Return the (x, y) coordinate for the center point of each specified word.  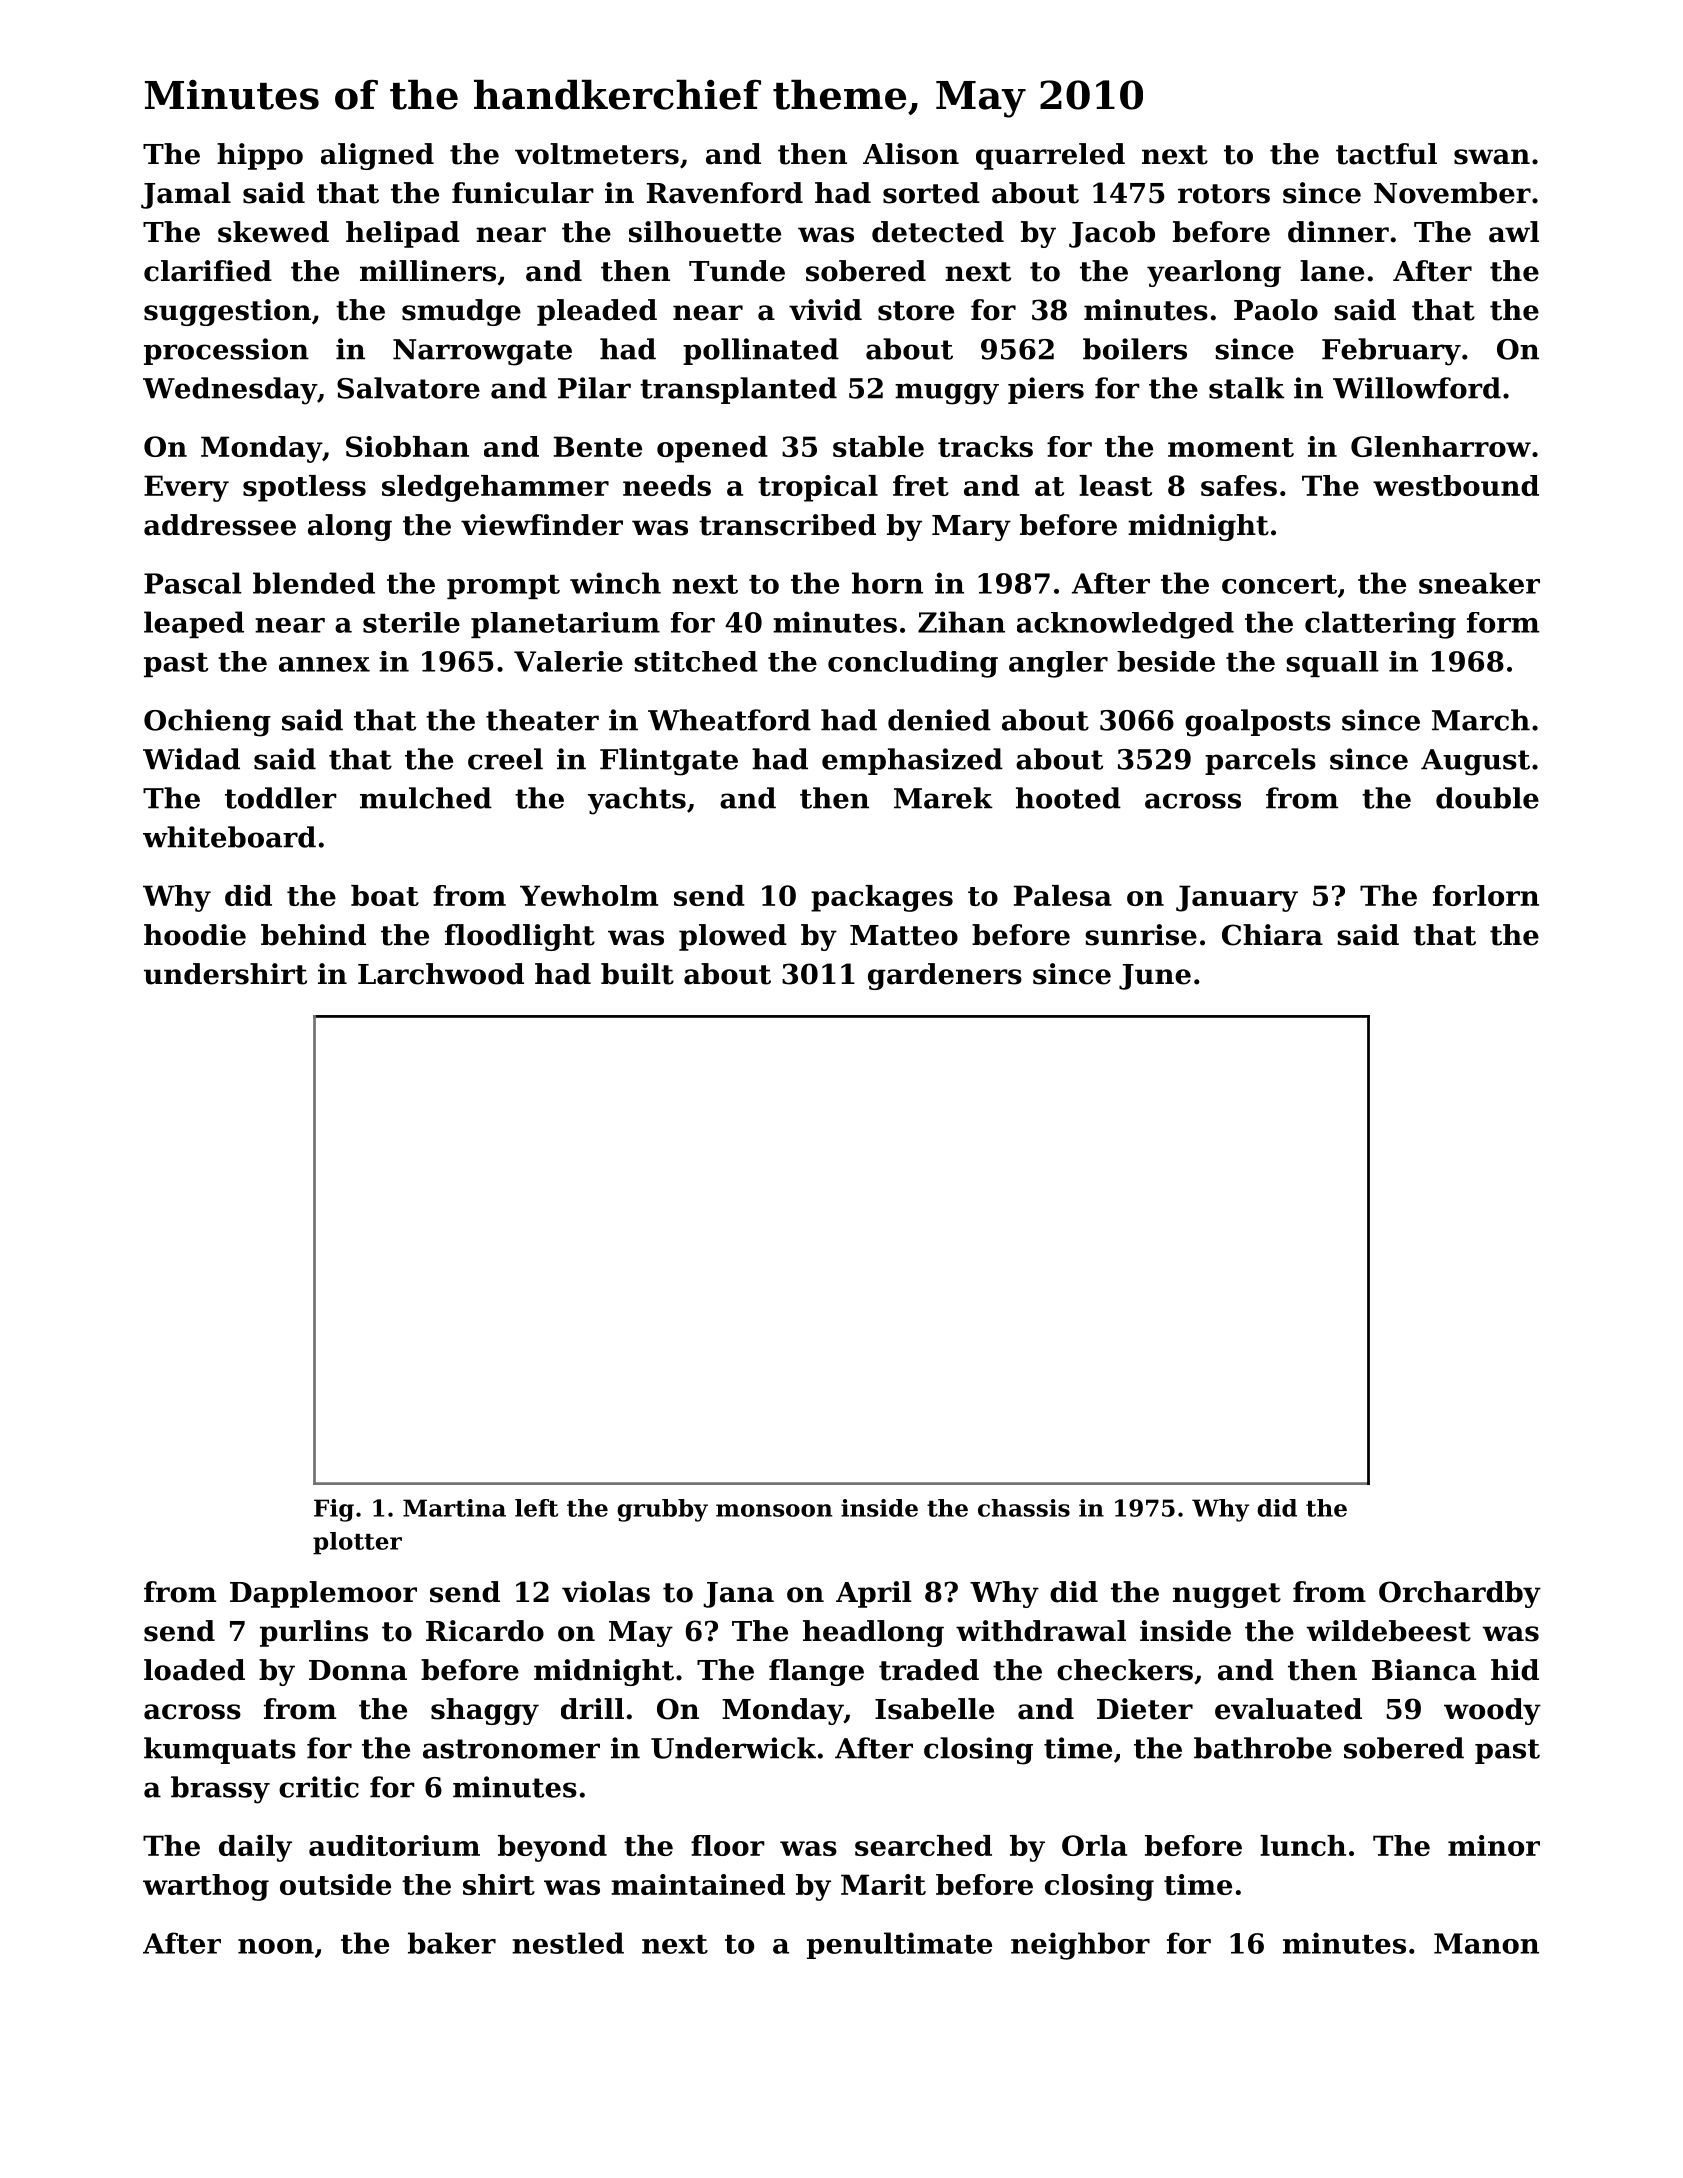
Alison (911, 154)
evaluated (1288, 1709)
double (1487, 798)
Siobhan (407, 446)
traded (929, 1670)
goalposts (1258, 723)
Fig (334, 1510)
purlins (314, 1633)
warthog (206, 1887)
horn (887, 583)
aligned (377, 156)
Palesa (1063, 895)
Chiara (1272, 935)
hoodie (195, 935)
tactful (1386, 154)
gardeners (945, 976)
